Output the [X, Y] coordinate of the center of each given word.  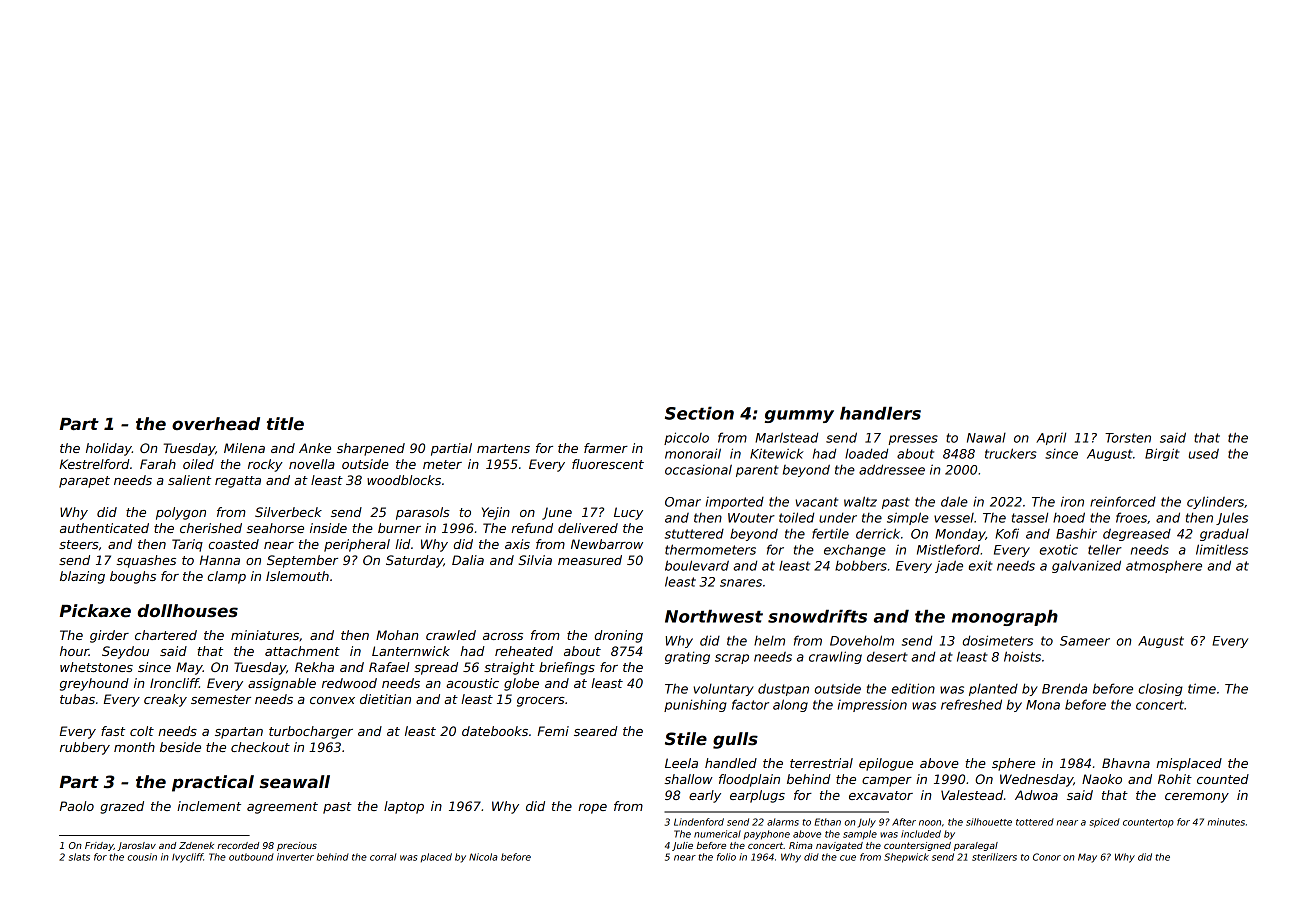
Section [699, 413]
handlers [880, 413]
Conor [1047, 857]
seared [595, 731]
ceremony [1197, 798]
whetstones [96, 667]
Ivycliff [188, 858]
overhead [216, 424]
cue [848, 858]
